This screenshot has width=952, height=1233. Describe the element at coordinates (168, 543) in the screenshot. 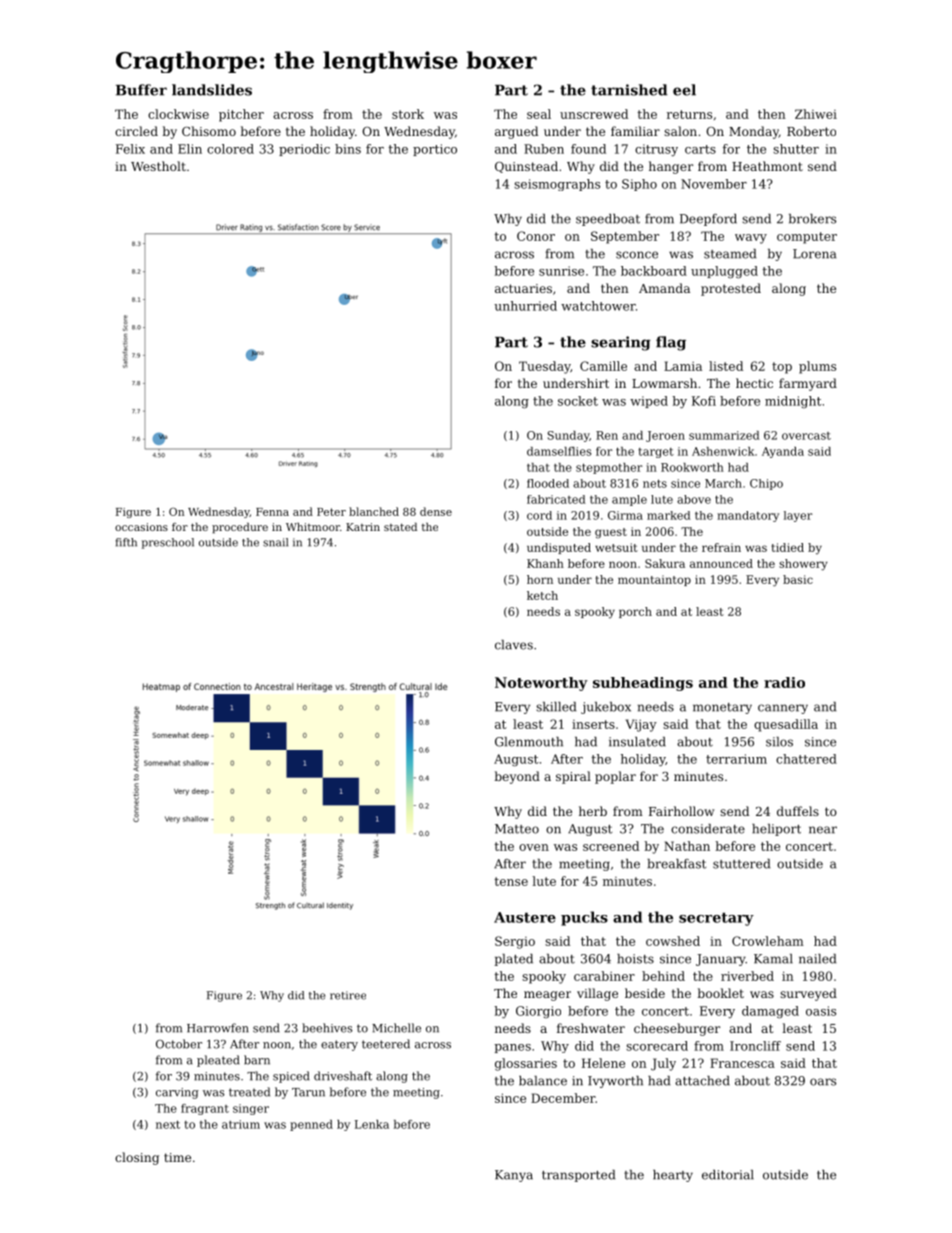

I see `preschool` at that location.
